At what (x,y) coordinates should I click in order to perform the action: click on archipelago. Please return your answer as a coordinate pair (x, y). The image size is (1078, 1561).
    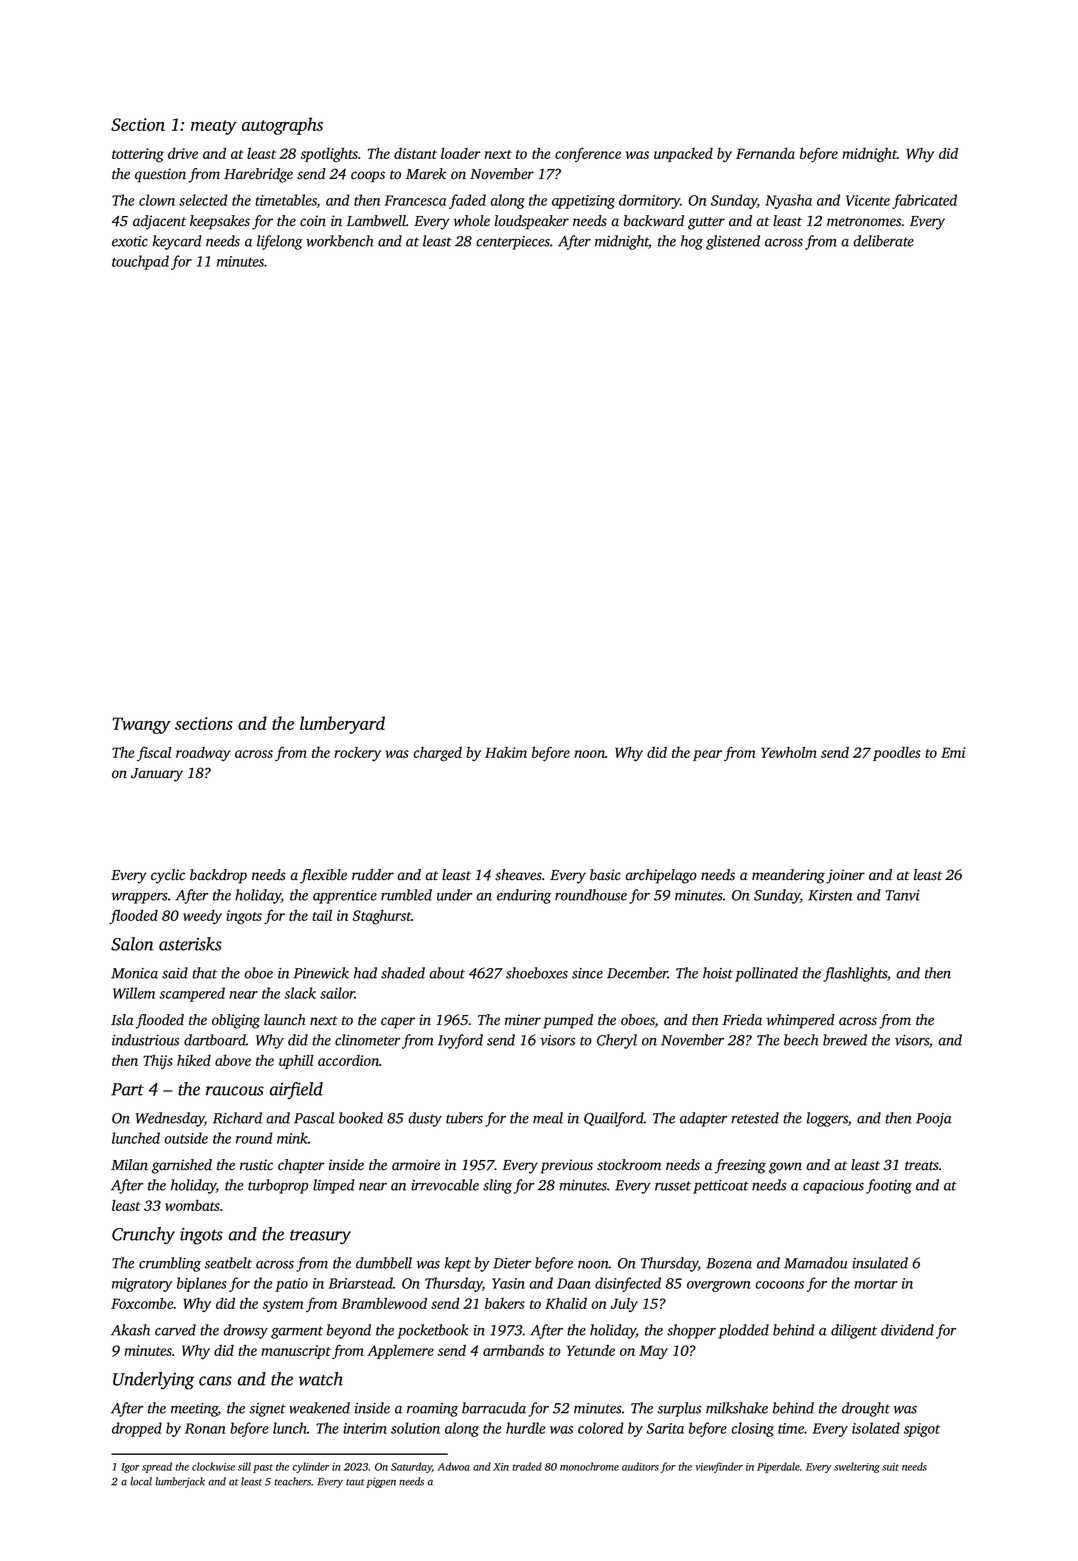
    Looking at the image, I should click on (661, 876).
